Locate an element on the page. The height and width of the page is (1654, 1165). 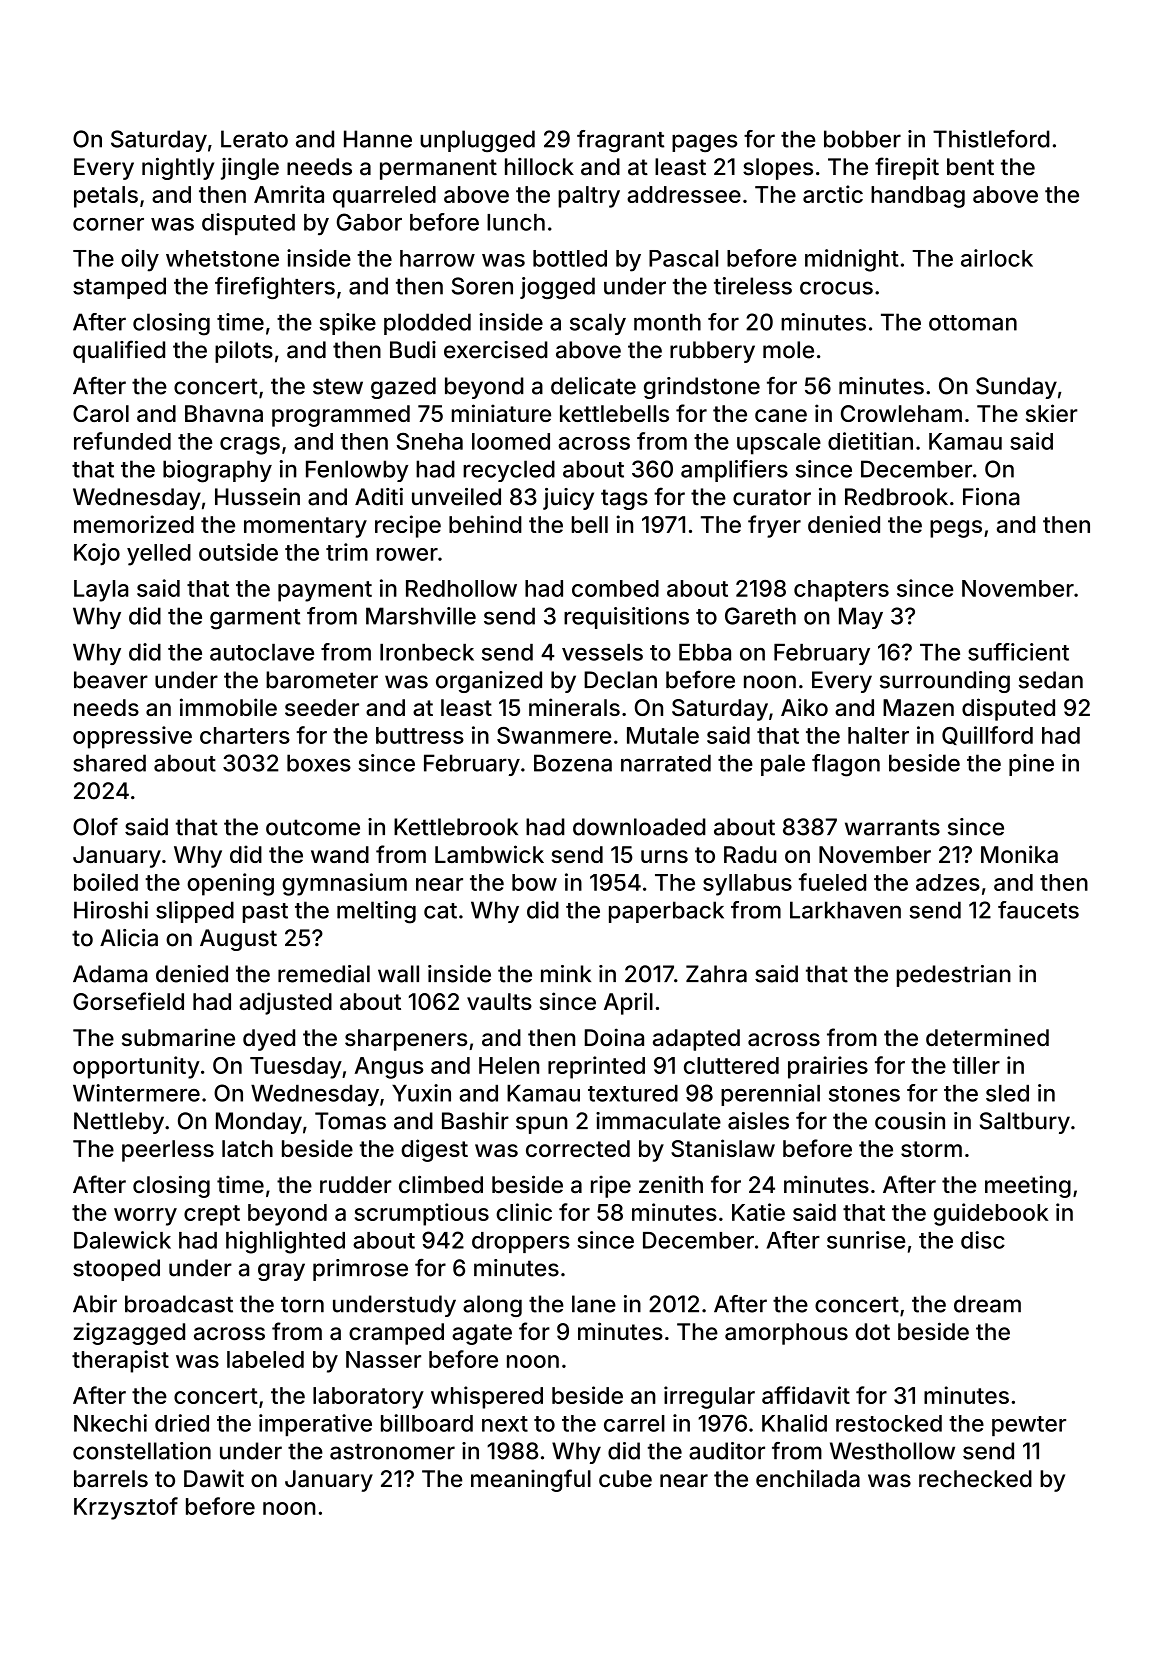
airlock is located at coordinates (997, 258).
